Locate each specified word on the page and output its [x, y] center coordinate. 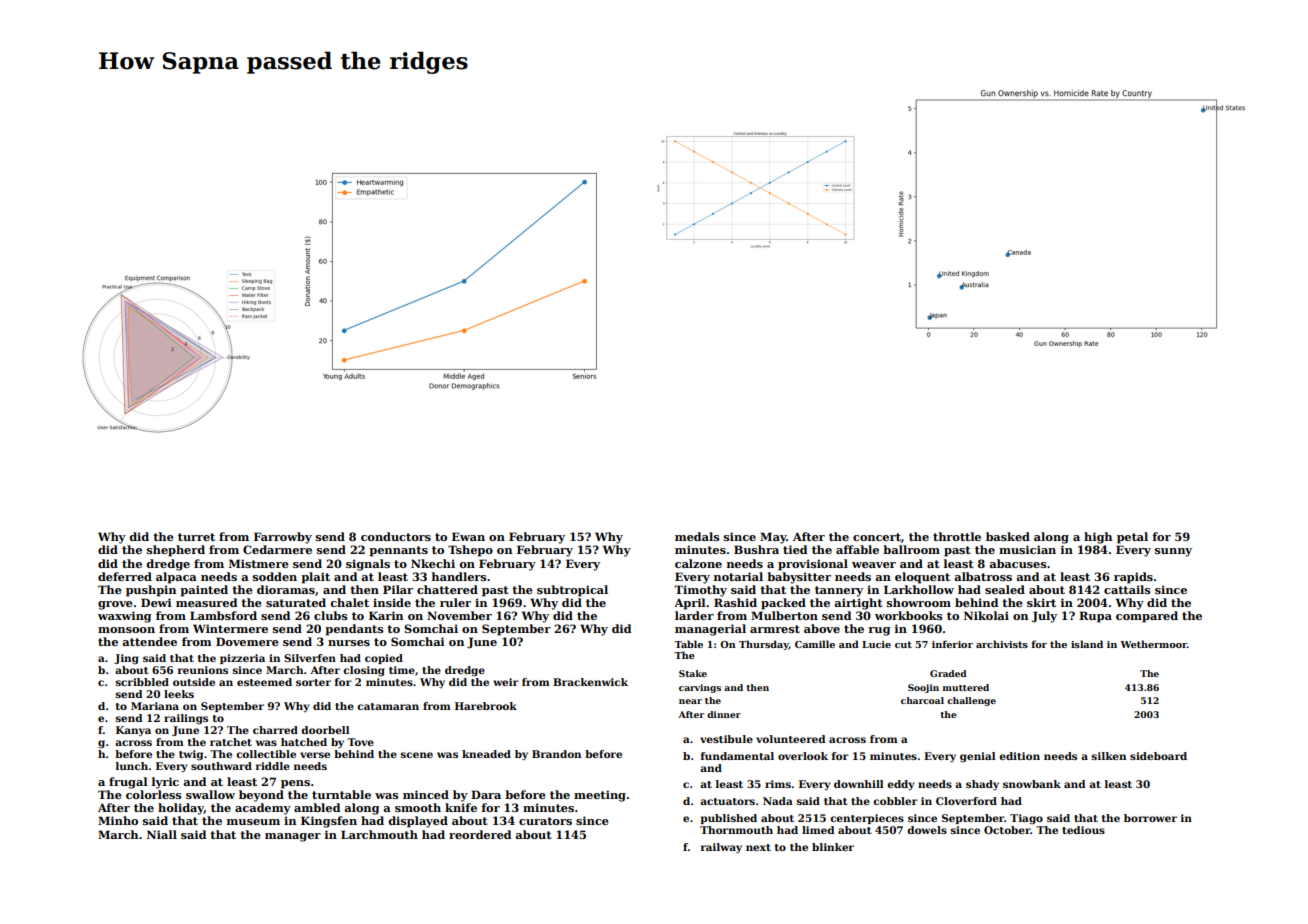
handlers [459, 576]
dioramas [286, 589]
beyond [261, 796]
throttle [957, 536]
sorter [313, 682]
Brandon [556, 754]
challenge [971, 701]
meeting [600, 796]
